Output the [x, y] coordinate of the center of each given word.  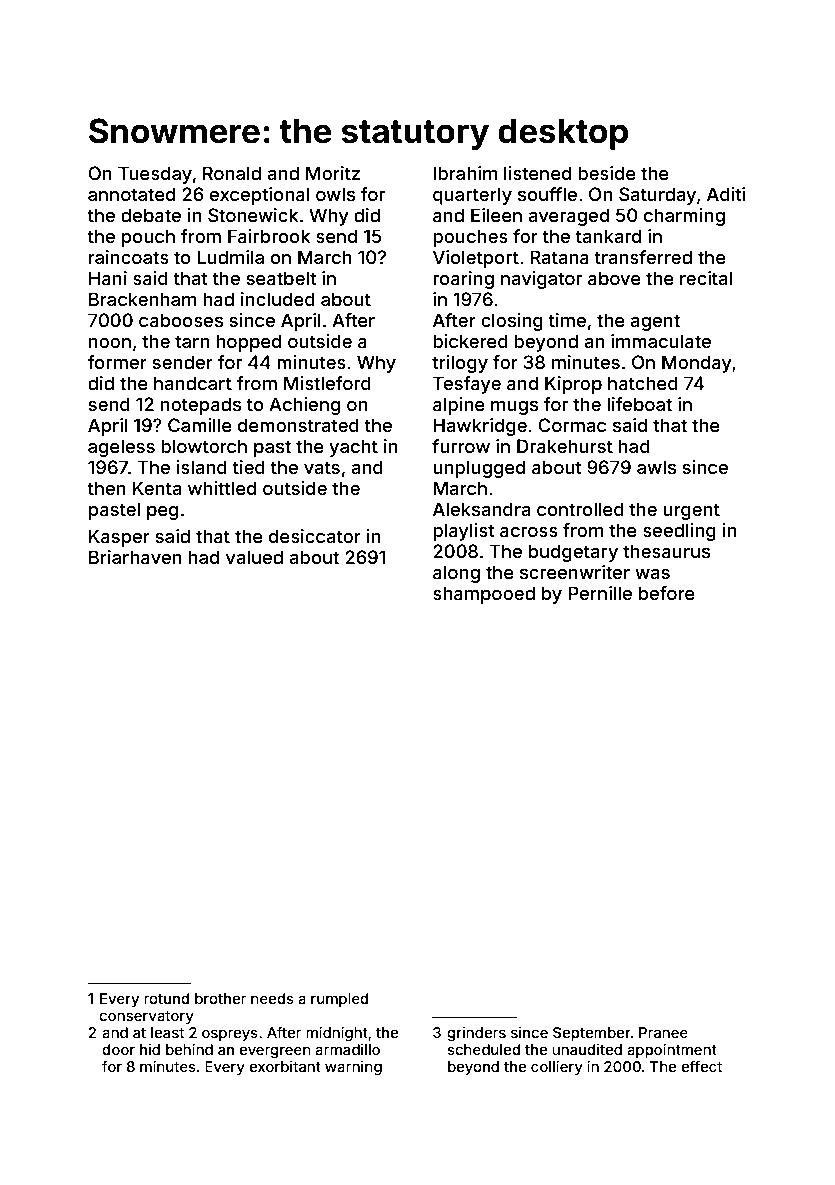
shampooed [484, 595]
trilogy [460, 364]
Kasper [119, 538]
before [667, 593]
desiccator [315, 536]
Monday [697, 364]
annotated [131, 194]
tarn [192, 341]
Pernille [600, 593]
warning [353, 1068]
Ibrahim [465, 173]
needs [272, 998]
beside [607, 173]
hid [150, 1049]
